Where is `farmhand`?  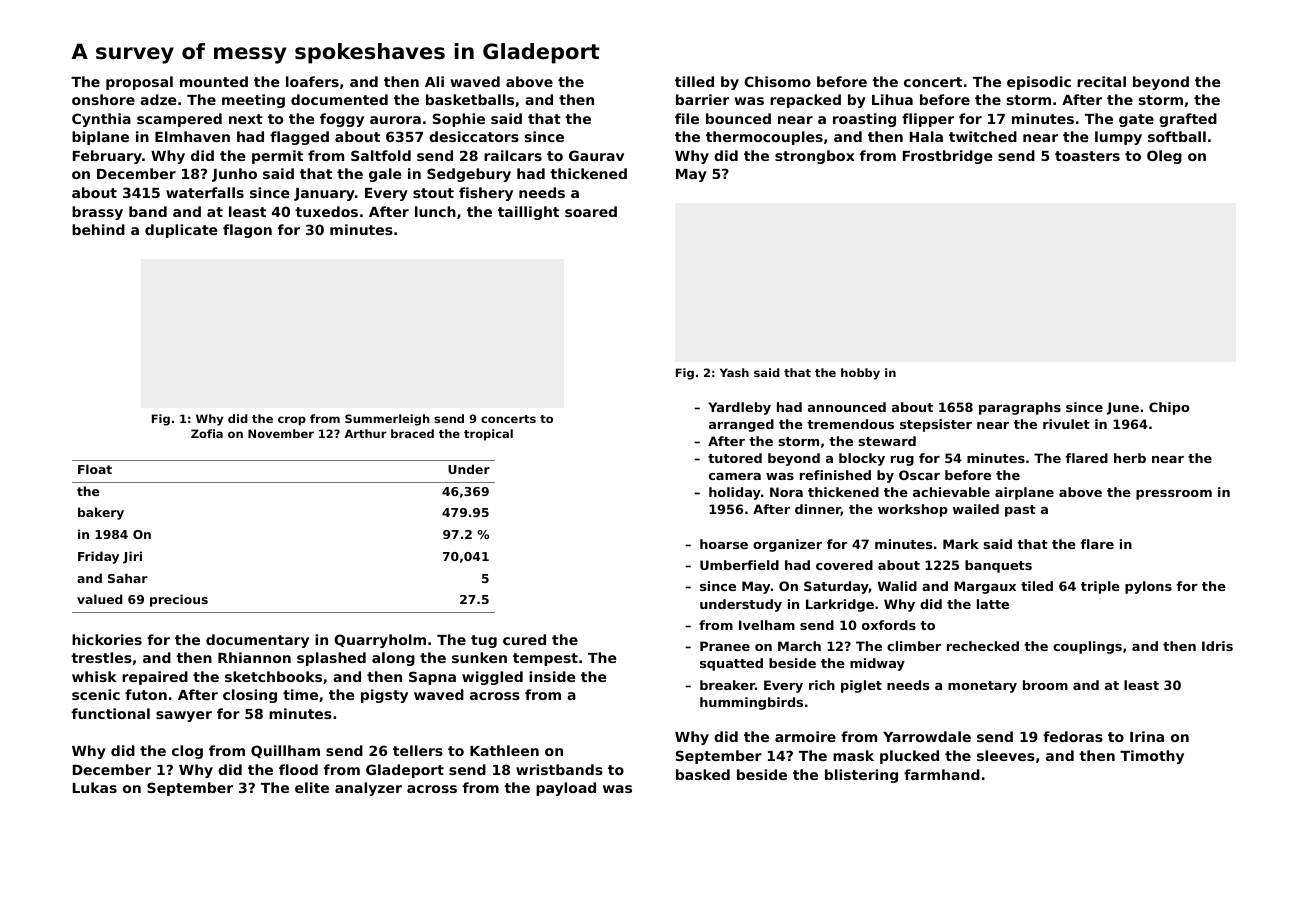 farmhand is located at coordinates (942, 774).
